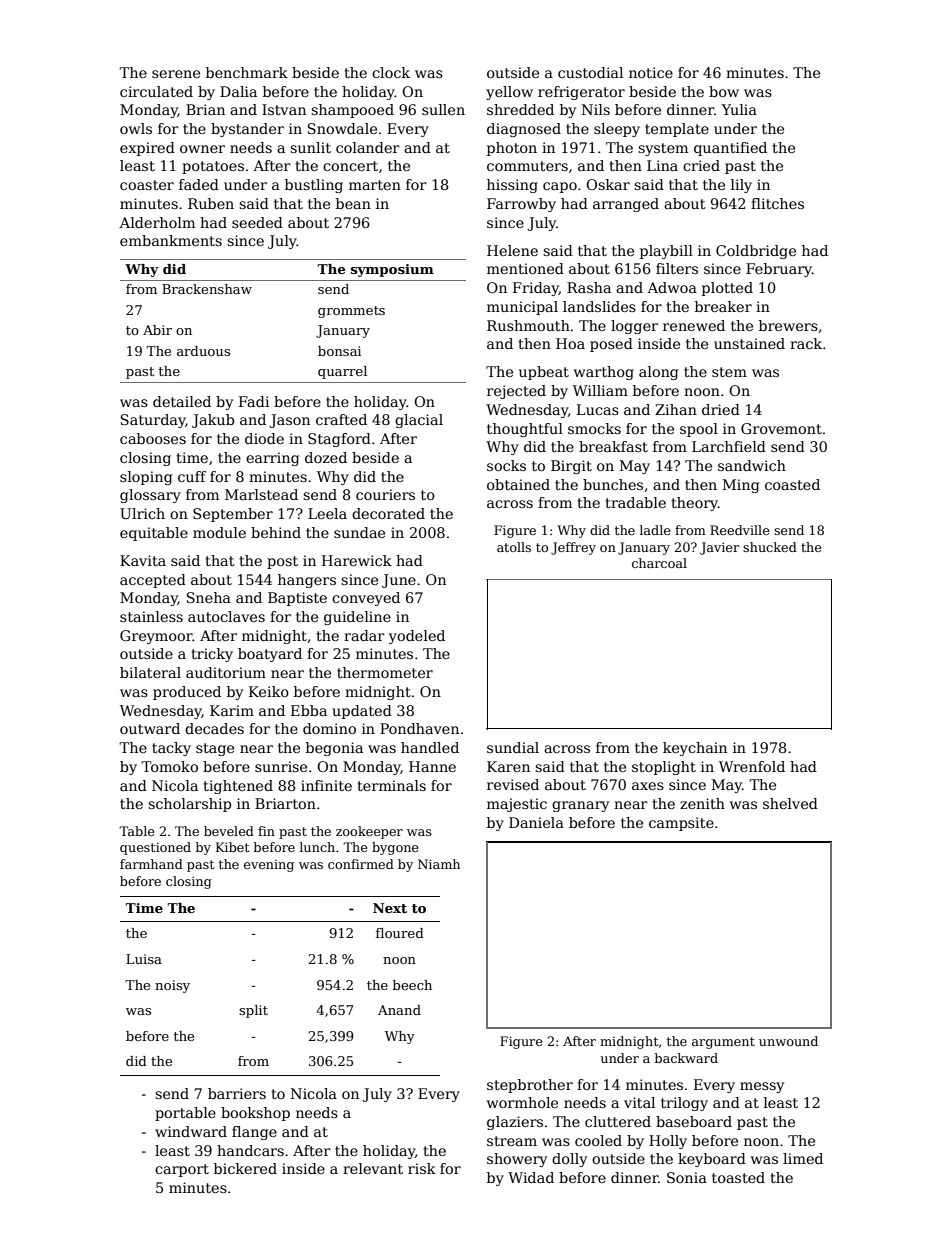 This document has height=1233, width=952. What do you see at coordinates (536, 289) in the document?
I see `Friday` at bounding box center [536, 289].
